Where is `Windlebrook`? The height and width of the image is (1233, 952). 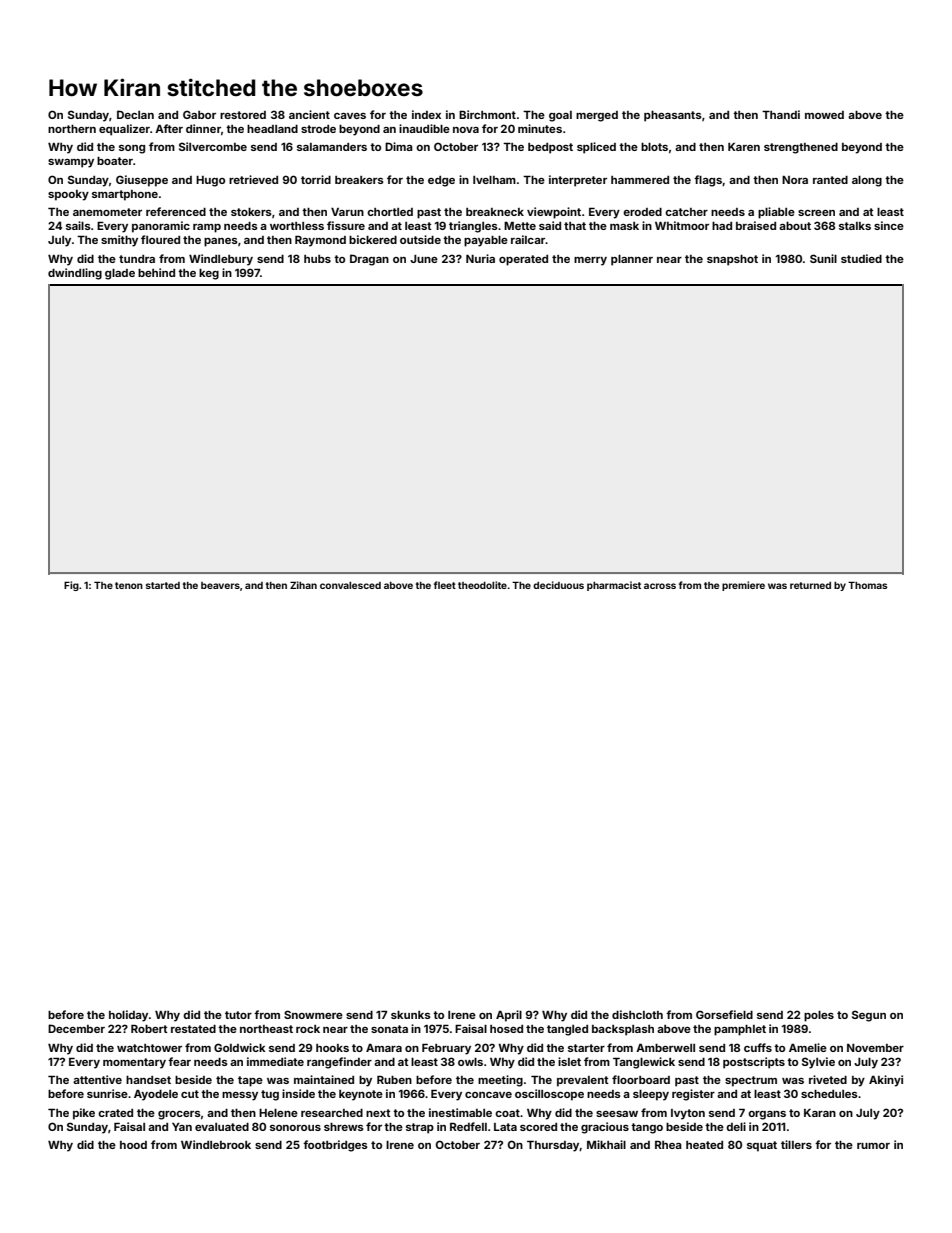
Windlebrook is located at coordinates (216, 1144).
